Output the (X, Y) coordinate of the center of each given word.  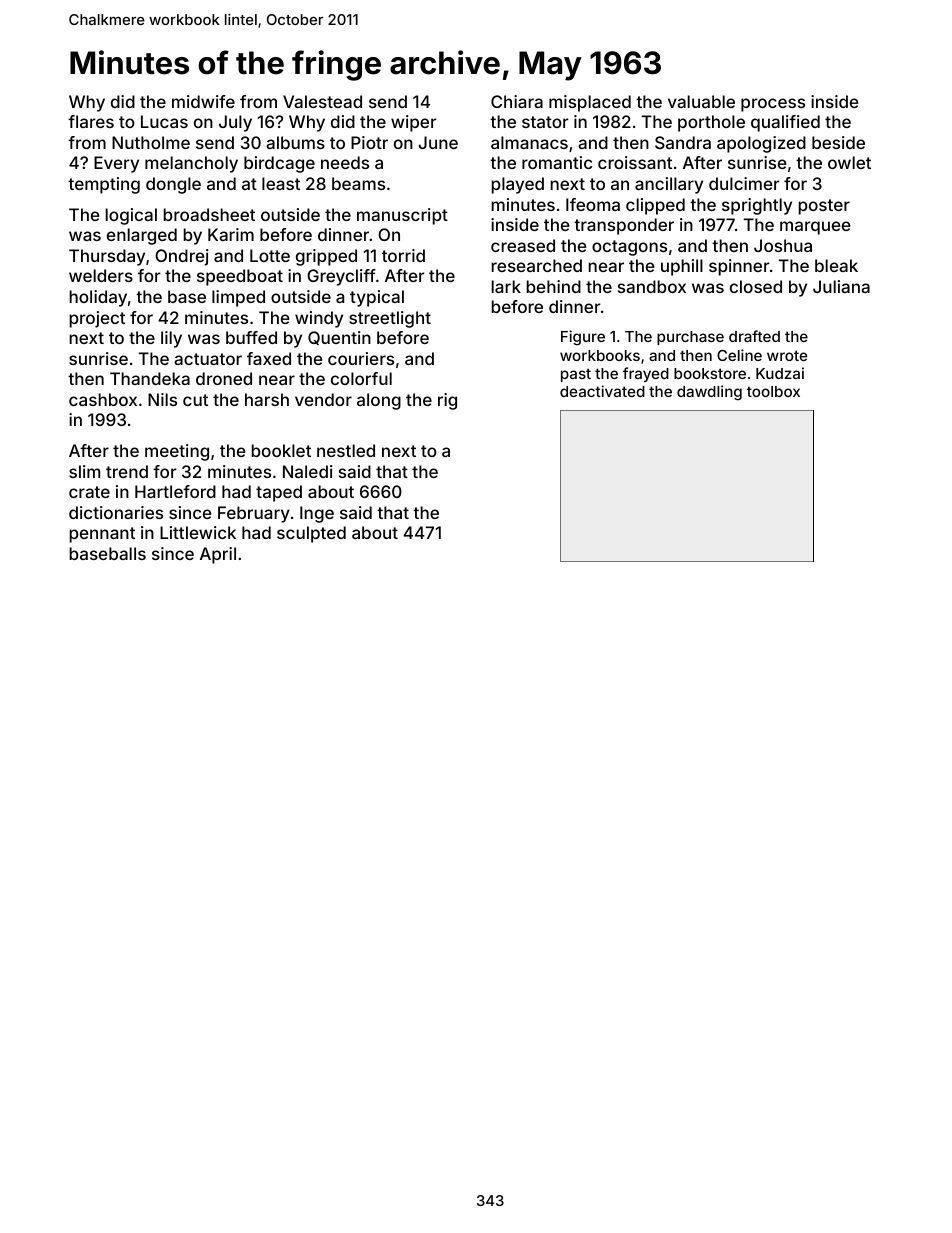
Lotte (270, 255)
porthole (711, 123)
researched (536, 265)
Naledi (307, 471)
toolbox (773, 391)
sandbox (652, 286)
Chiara (517, 101)
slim (84, 471)
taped (279, 493)
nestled (346, 450)
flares (91, 121)
